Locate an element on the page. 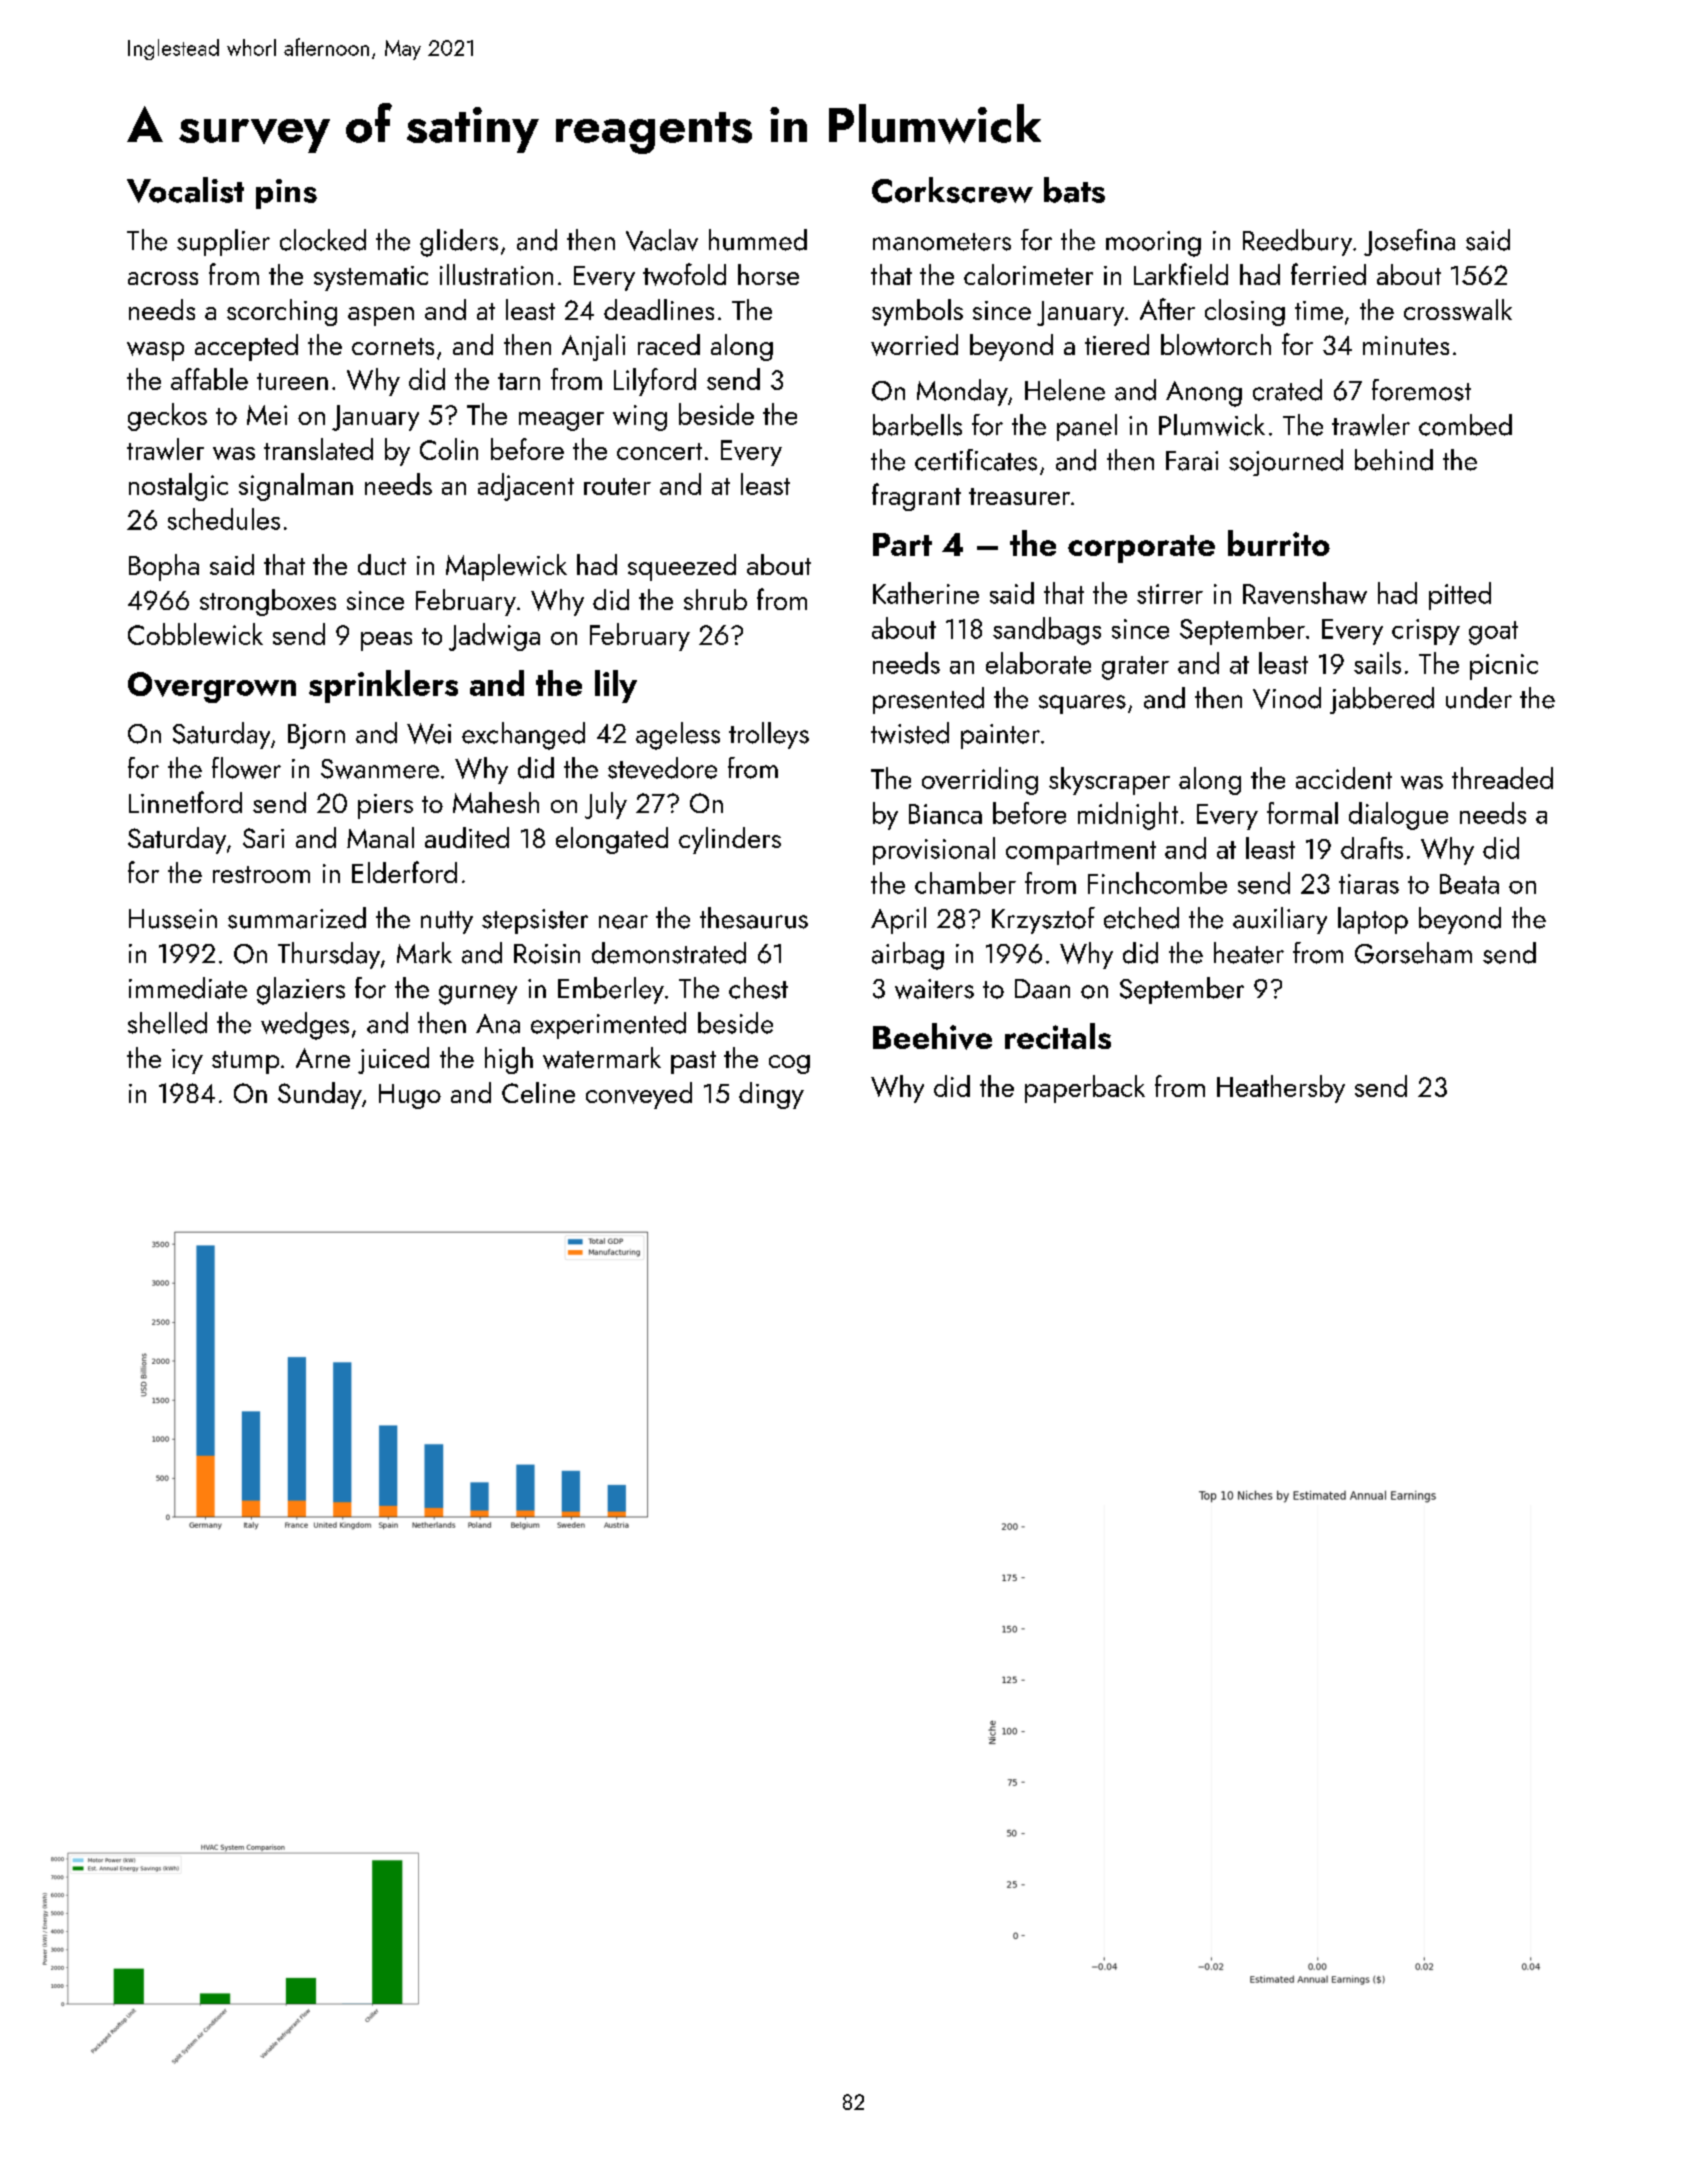 This page has width=1683, height=2178. pitted is located at coordinates (1460, 596).
